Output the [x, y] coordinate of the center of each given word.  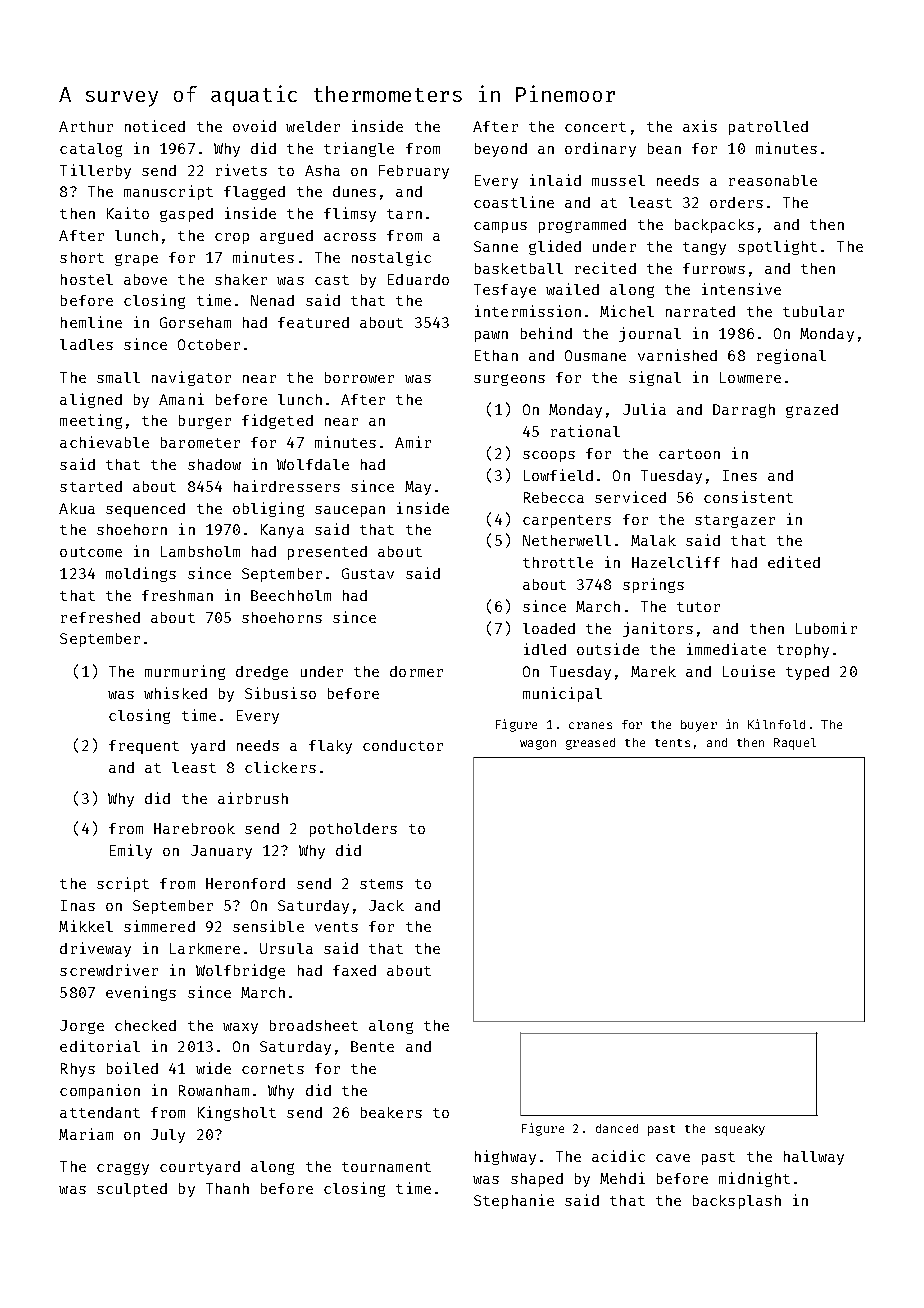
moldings [141, 574]
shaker [241, 279]
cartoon [689, 454]
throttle [558, 562]
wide [213, 1068]
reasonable [773, 180]
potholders [353, 830]
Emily [131, 851]
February [414, 172]
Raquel [795, 744]
